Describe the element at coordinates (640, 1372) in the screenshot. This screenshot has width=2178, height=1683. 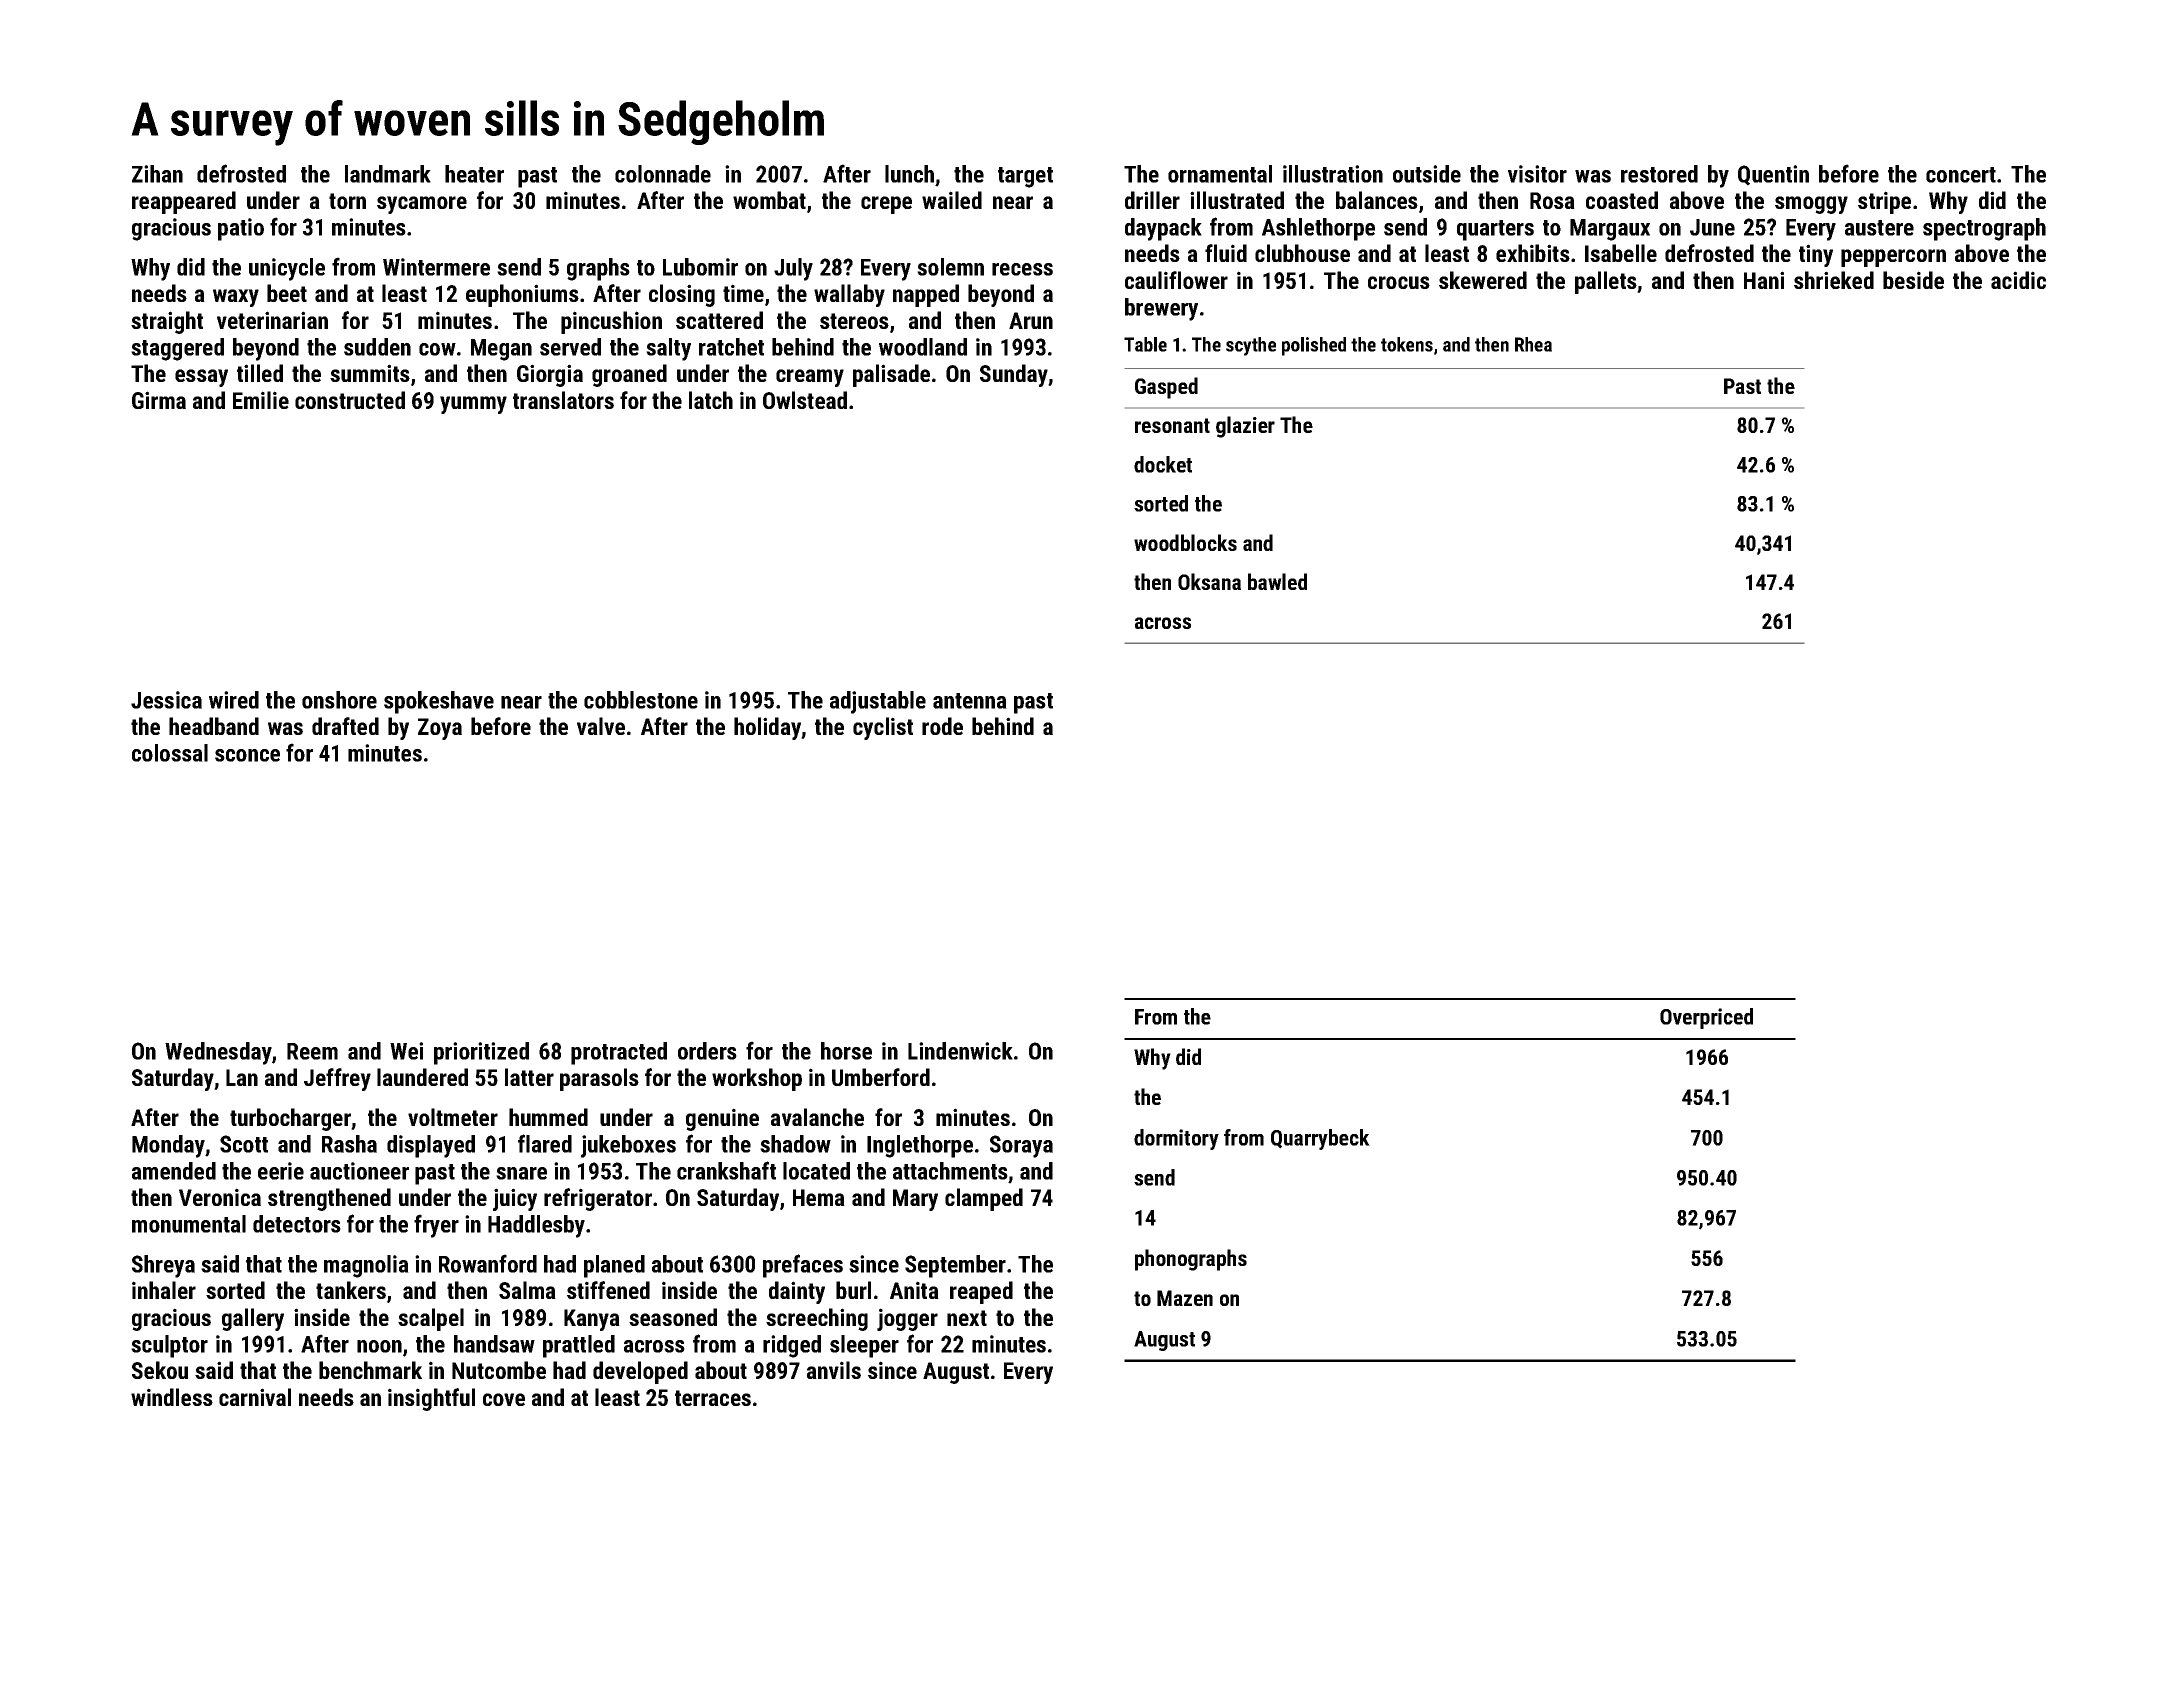
I see `developed` at that location.
